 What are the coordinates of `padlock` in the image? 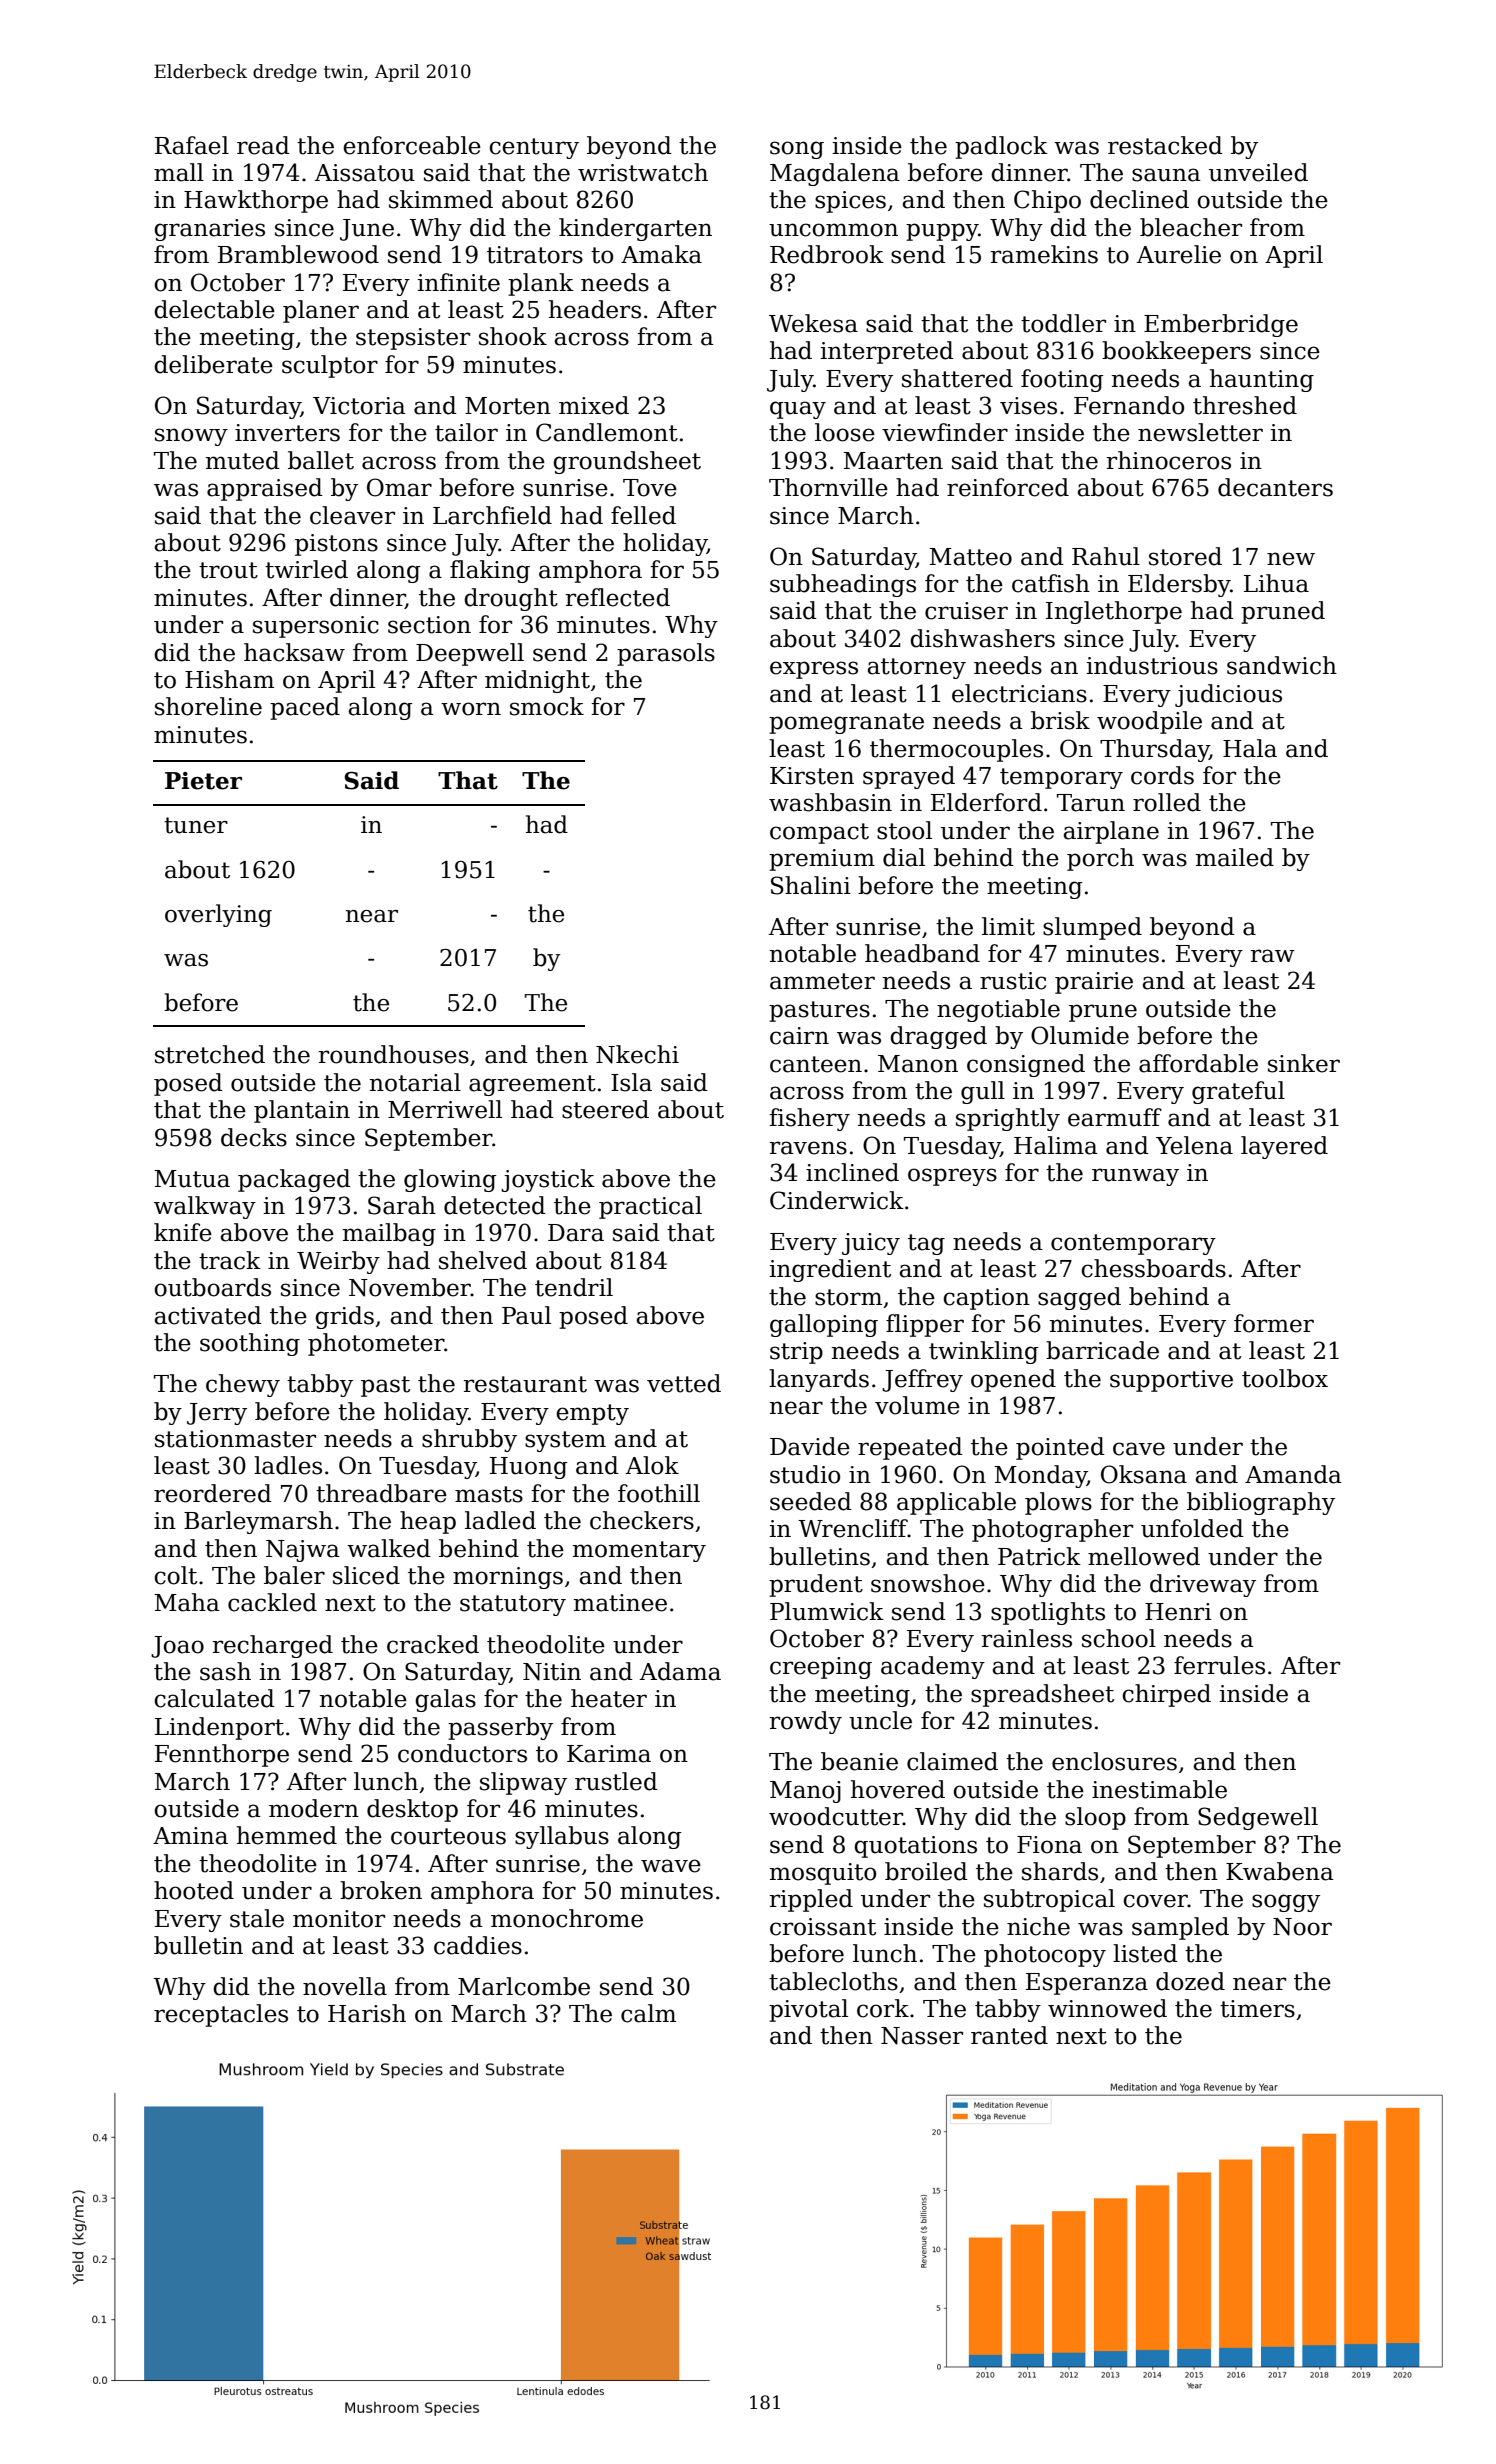 It's located at (1001, 147).
